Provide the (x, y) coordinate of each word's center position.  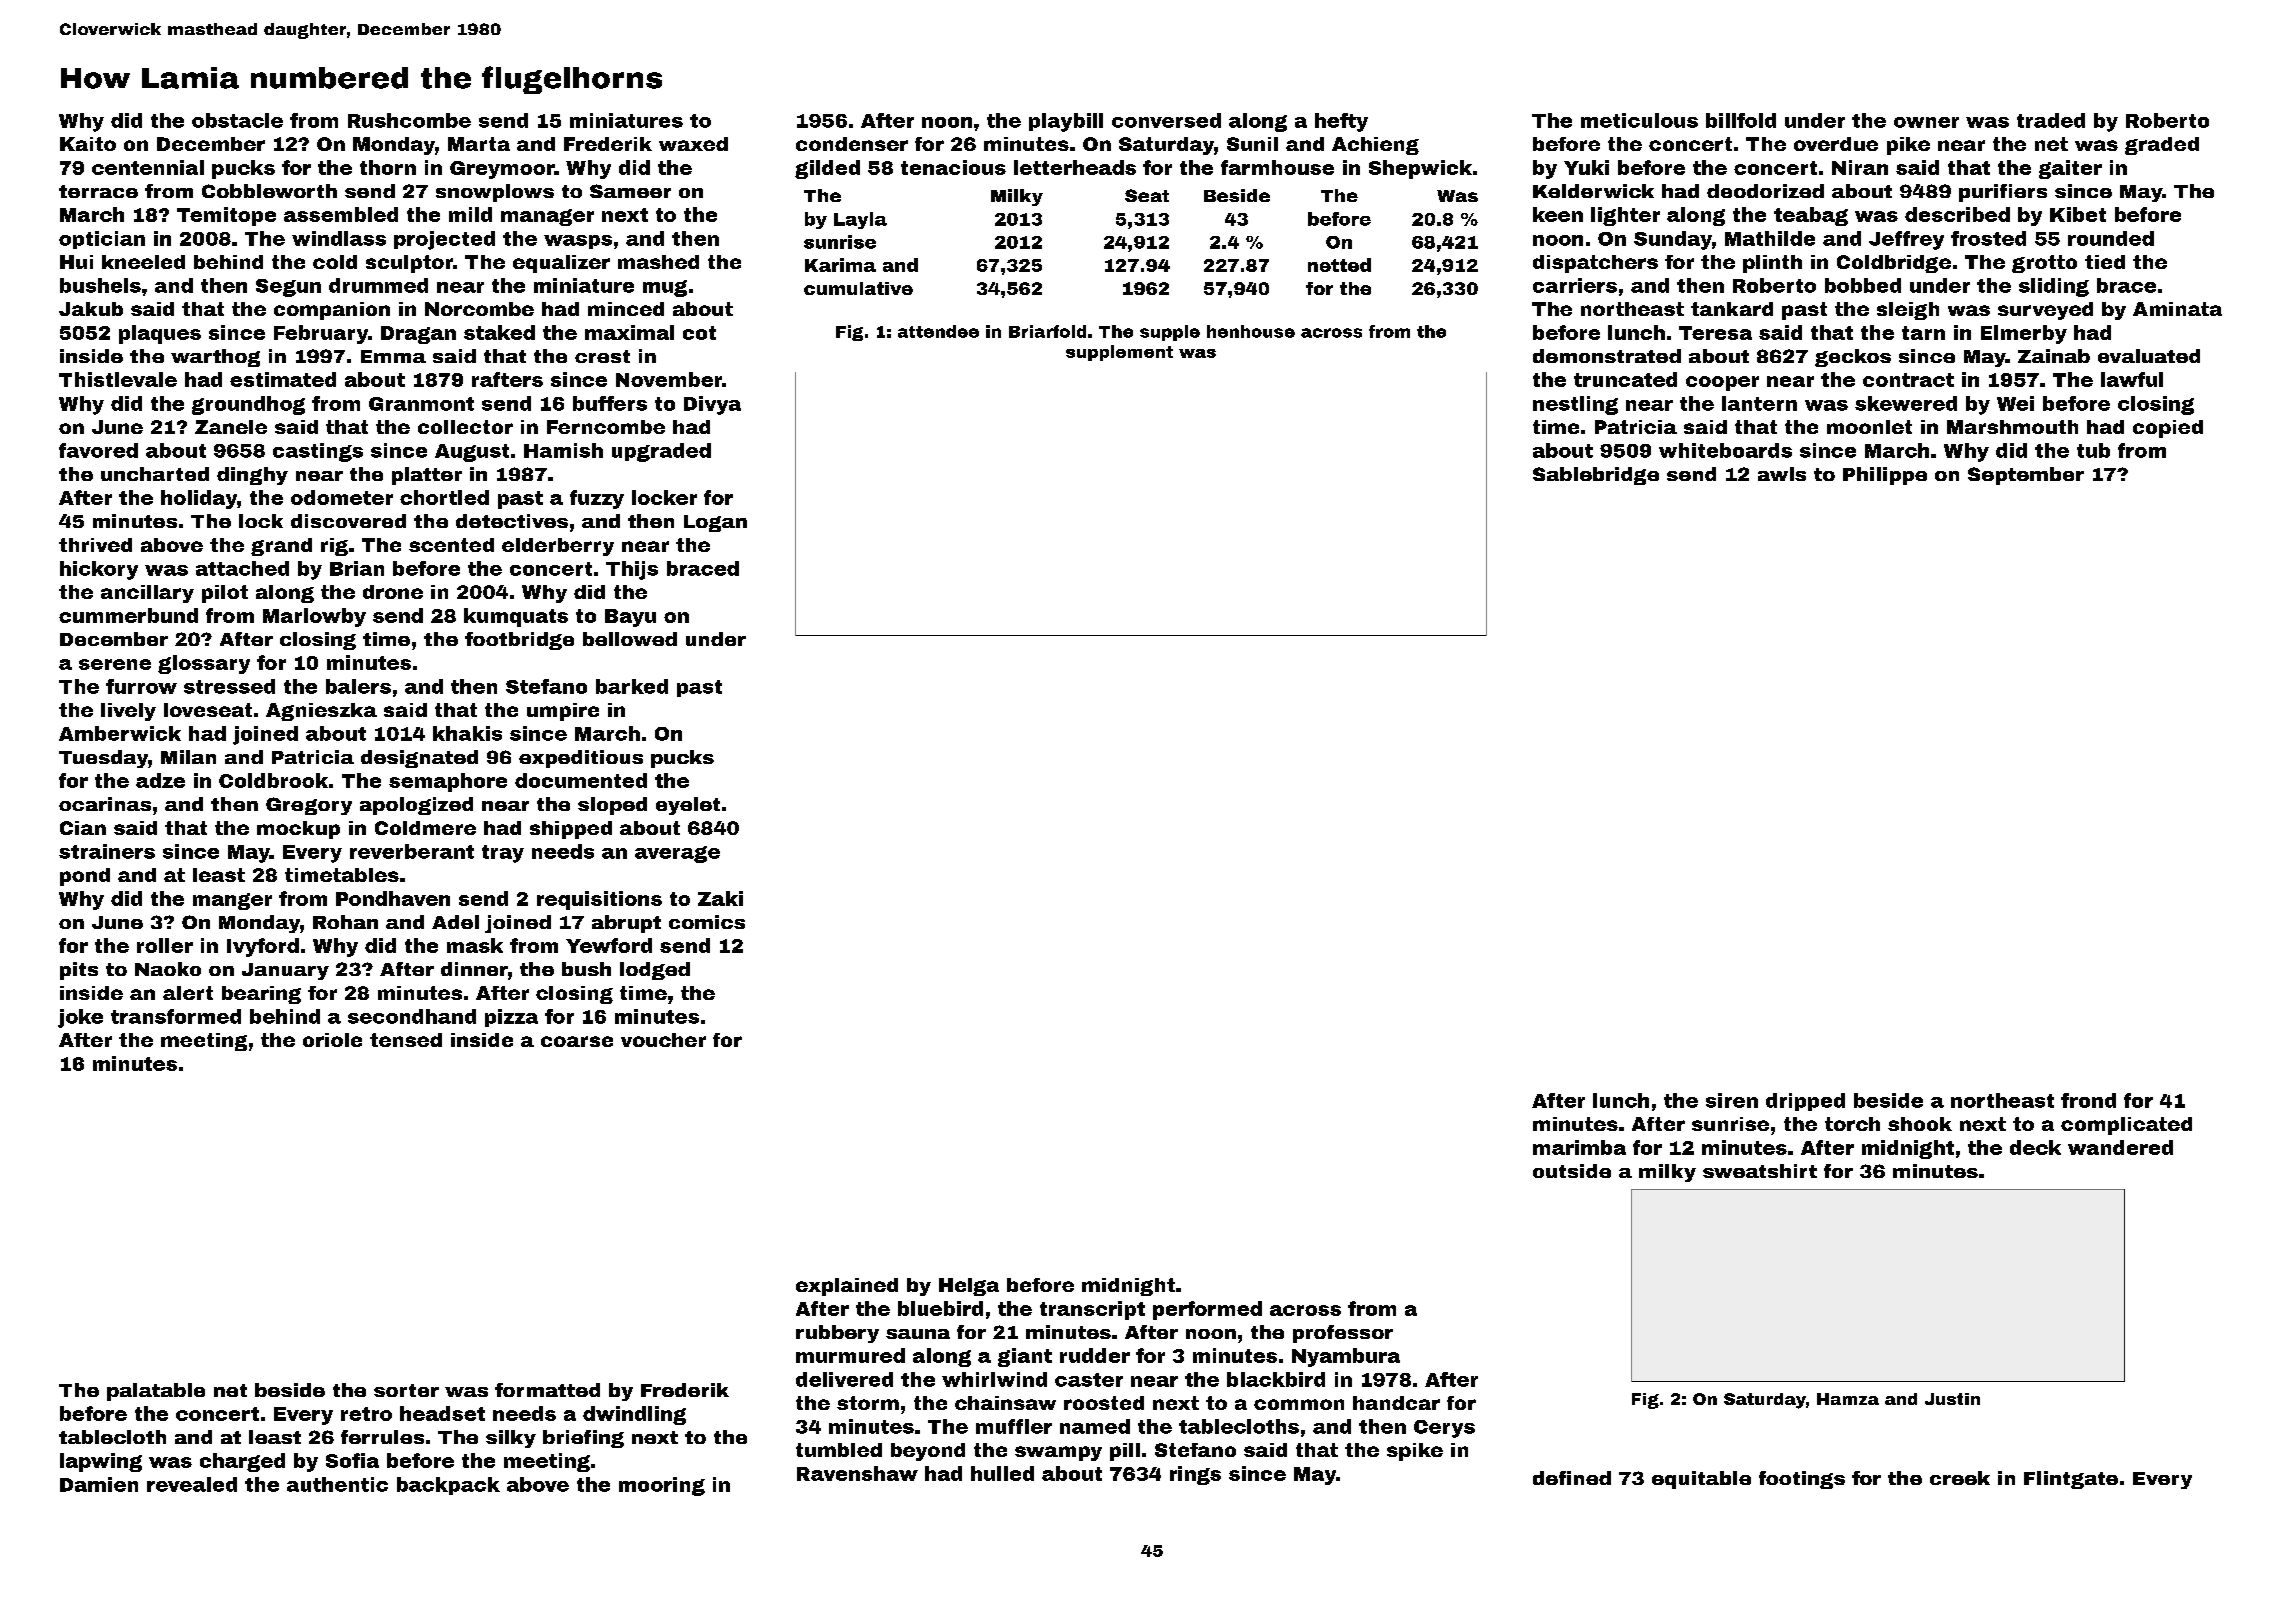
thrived (95, 545)
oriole (332, 1040)
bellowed (630, 639)
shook (1920, 1124)
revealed (192, 1484)
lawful (2132, 379)
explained (847, 1287)
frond (2088, 1100)
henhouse (1251, 331)
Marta (479, 144)
